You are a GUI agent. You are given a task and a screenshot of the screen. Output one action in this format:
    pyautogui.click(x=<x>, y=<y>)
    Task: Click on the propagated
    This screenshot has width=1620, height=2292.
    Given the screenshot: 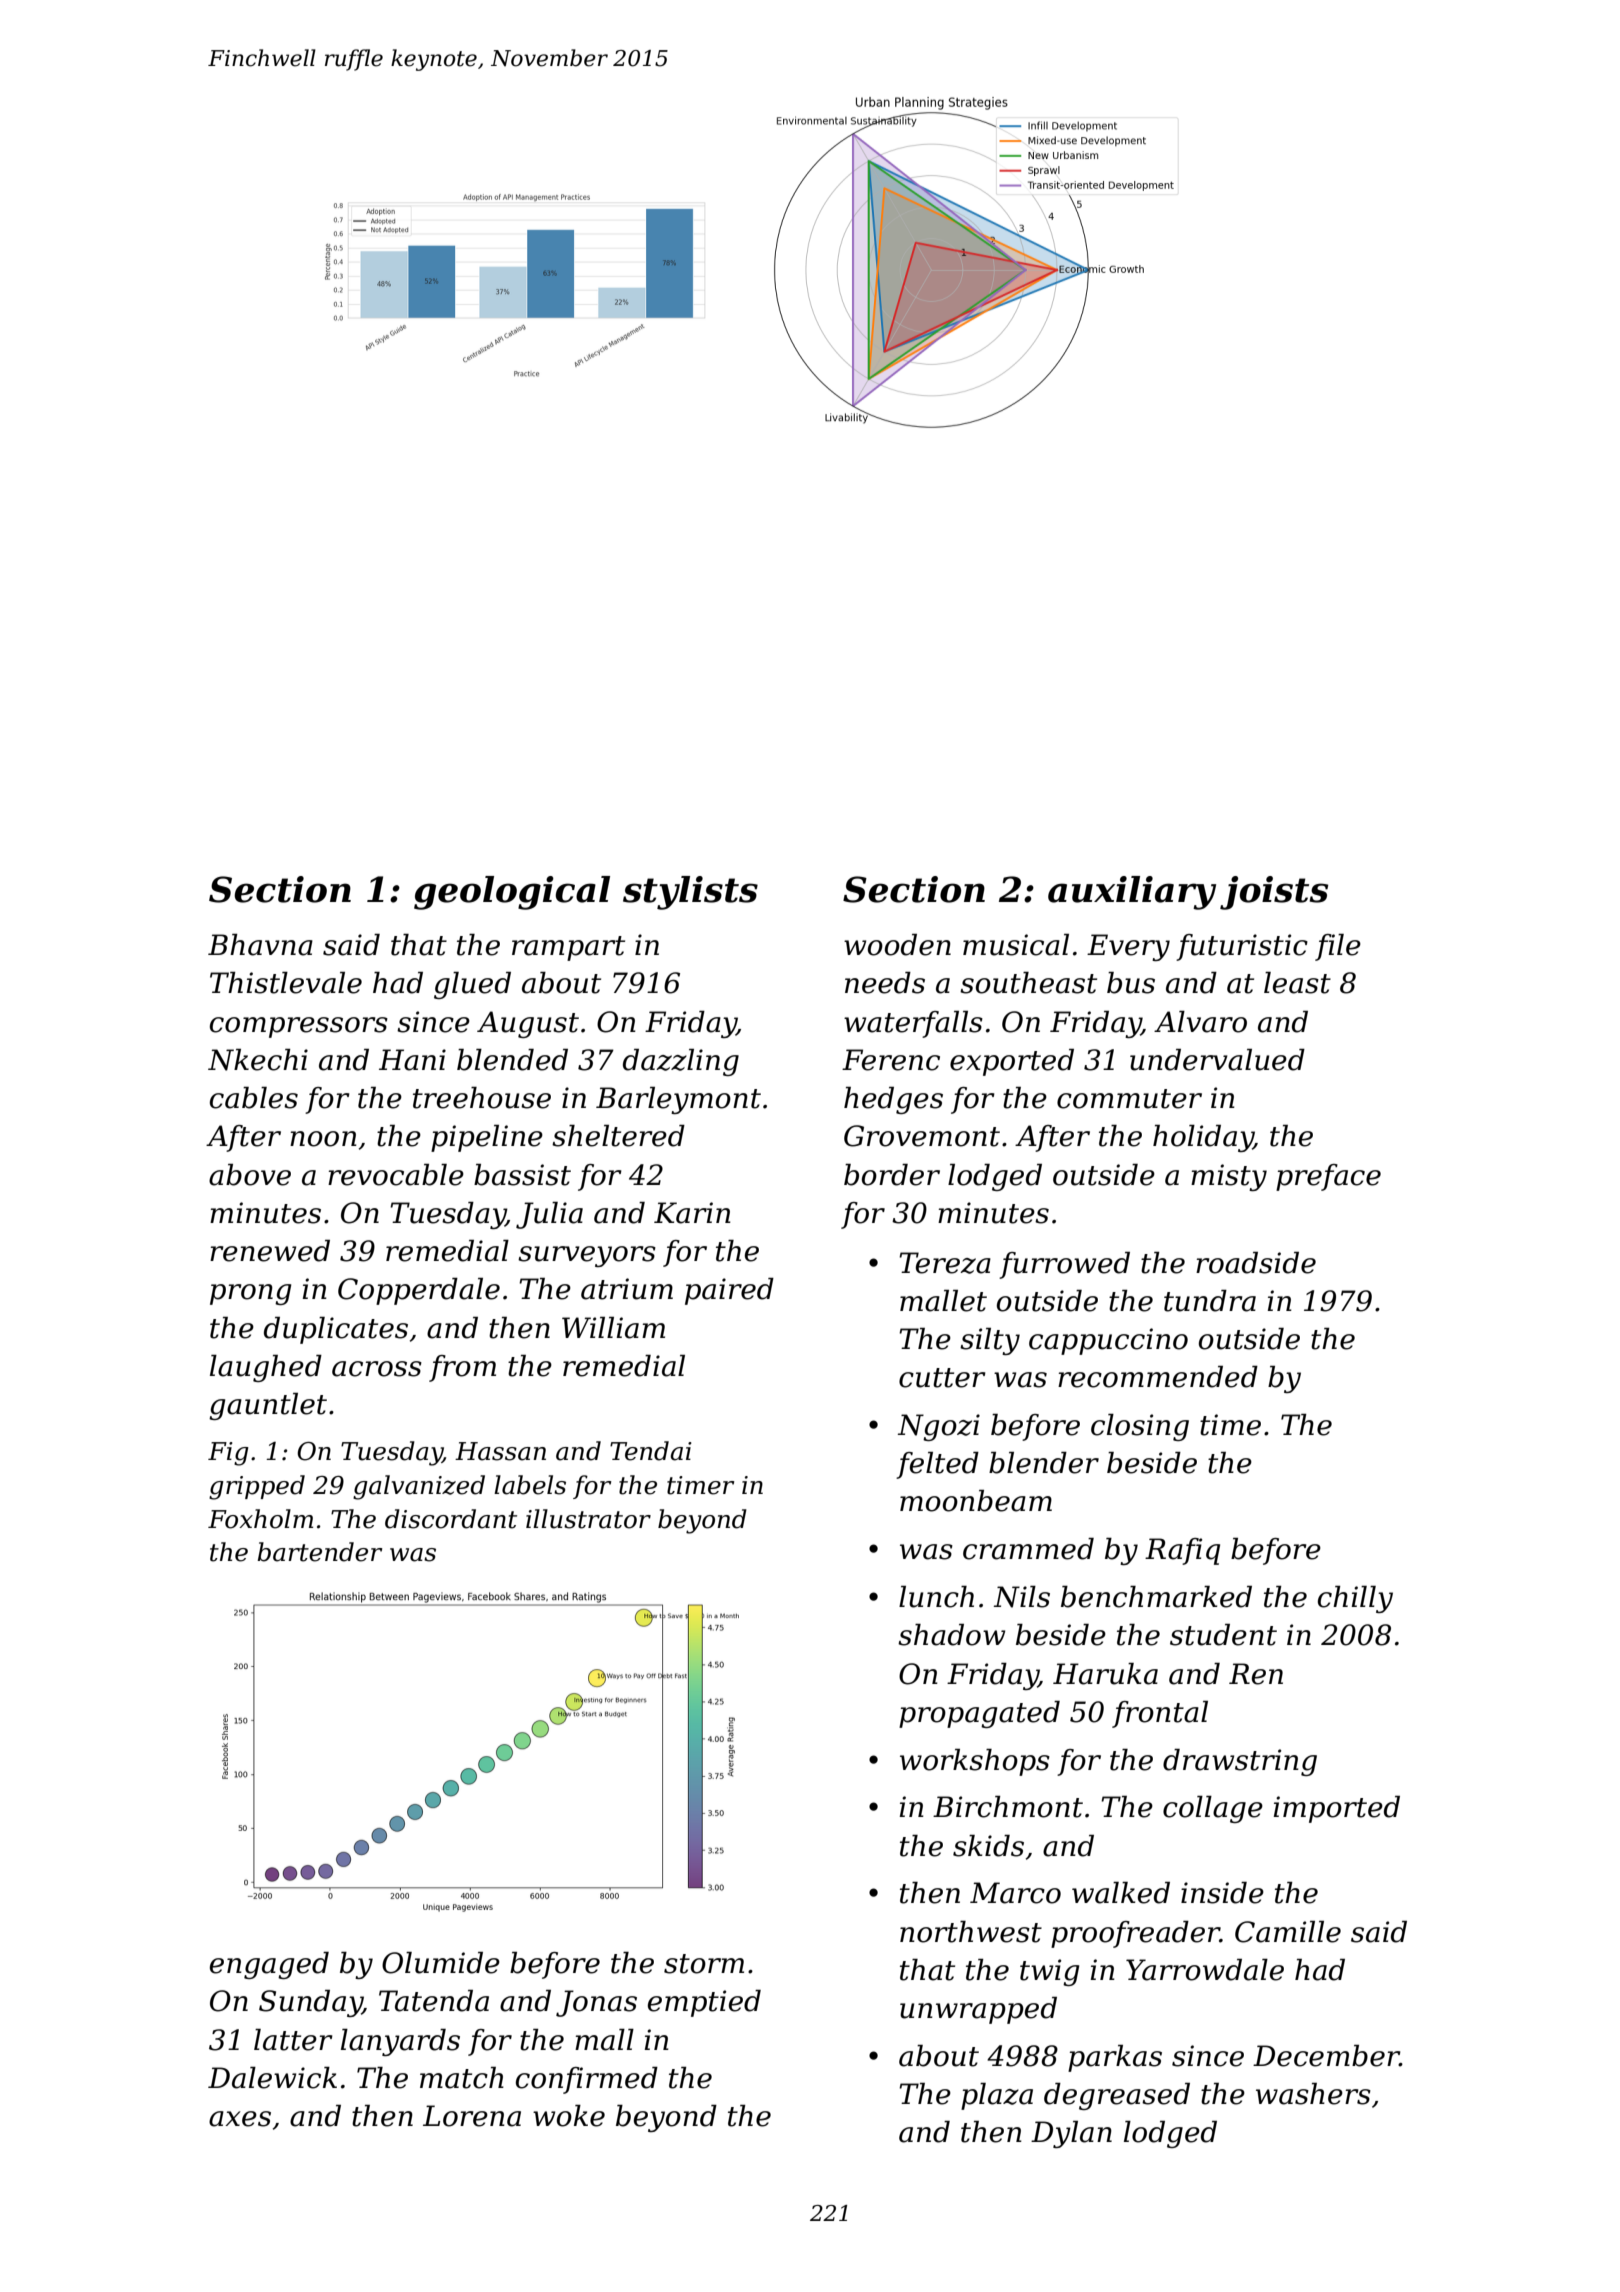 What is the action you would take?
    pyautogui.click(x=979, y=1714)
